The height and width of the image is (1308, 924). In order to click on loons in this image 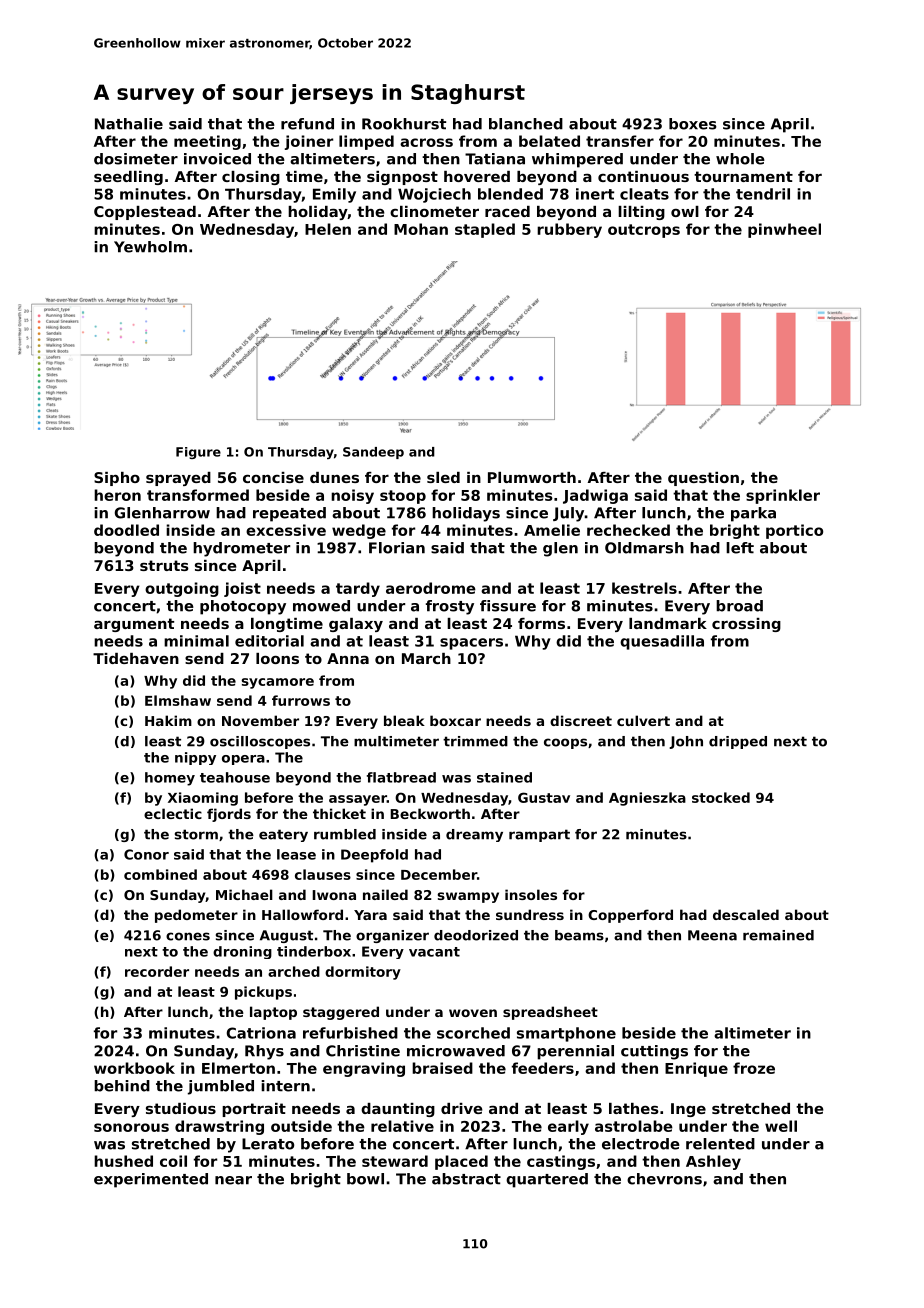, I will do `click(277, 658)`.
